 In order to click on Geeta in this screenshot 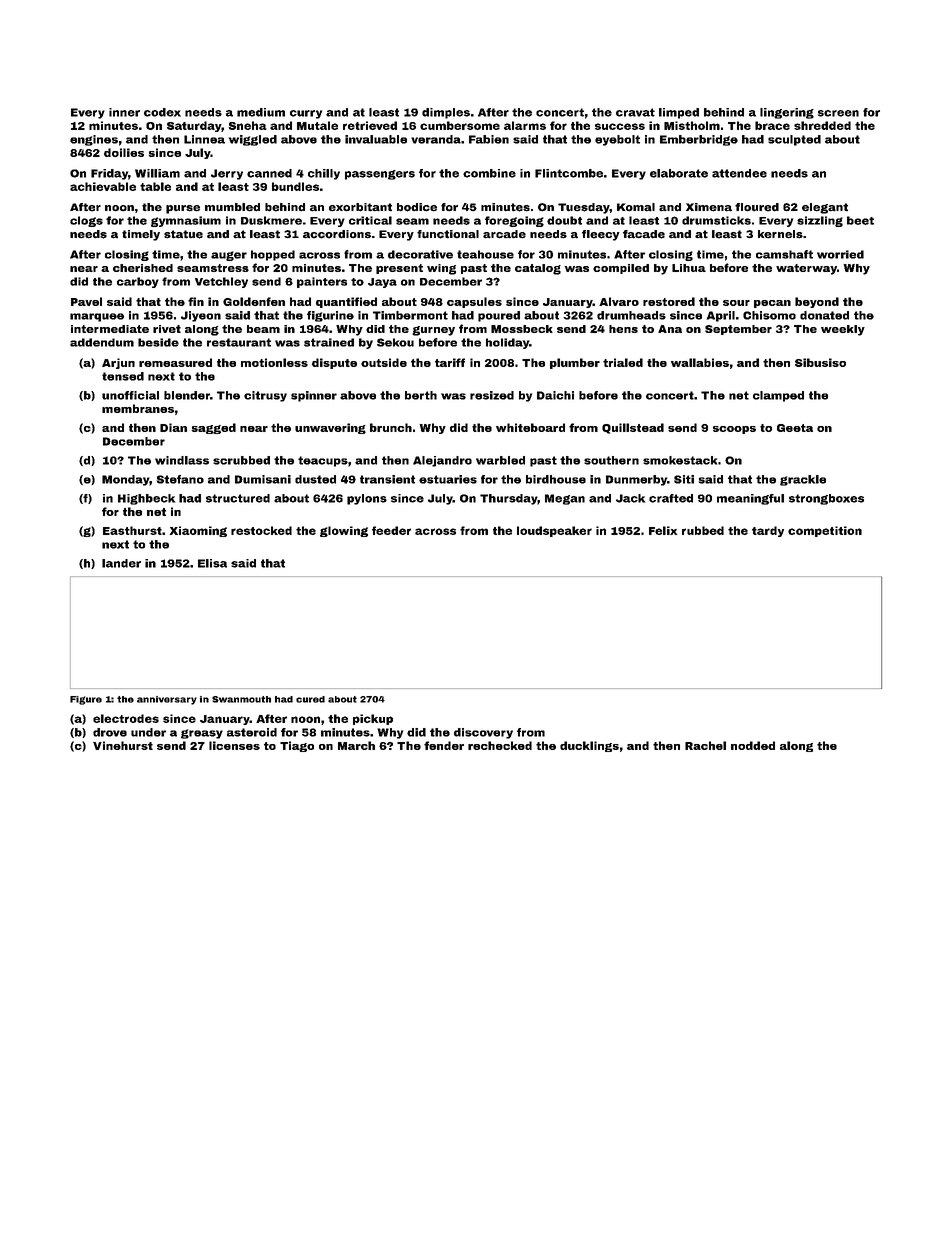, I will do `click(795, 428)`.
